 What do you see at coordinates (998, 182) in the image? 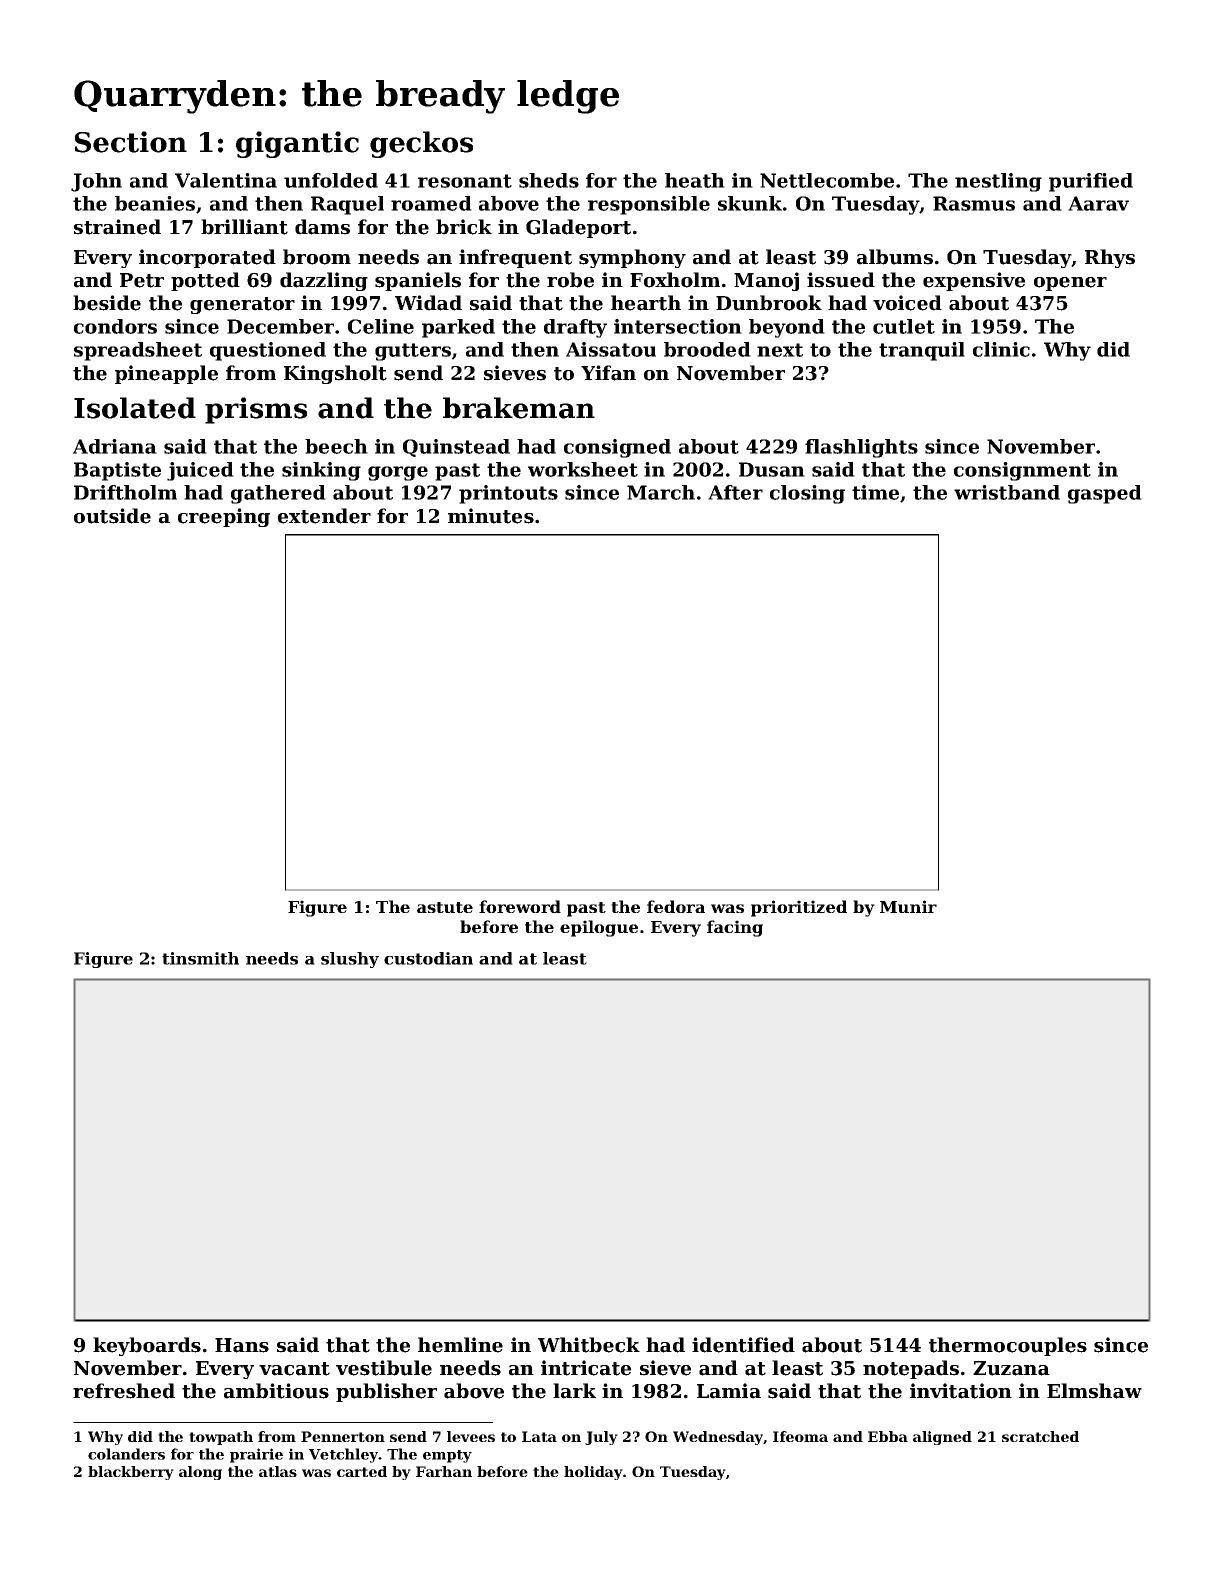
I see `nestling` at bounding box center [998, 182].
